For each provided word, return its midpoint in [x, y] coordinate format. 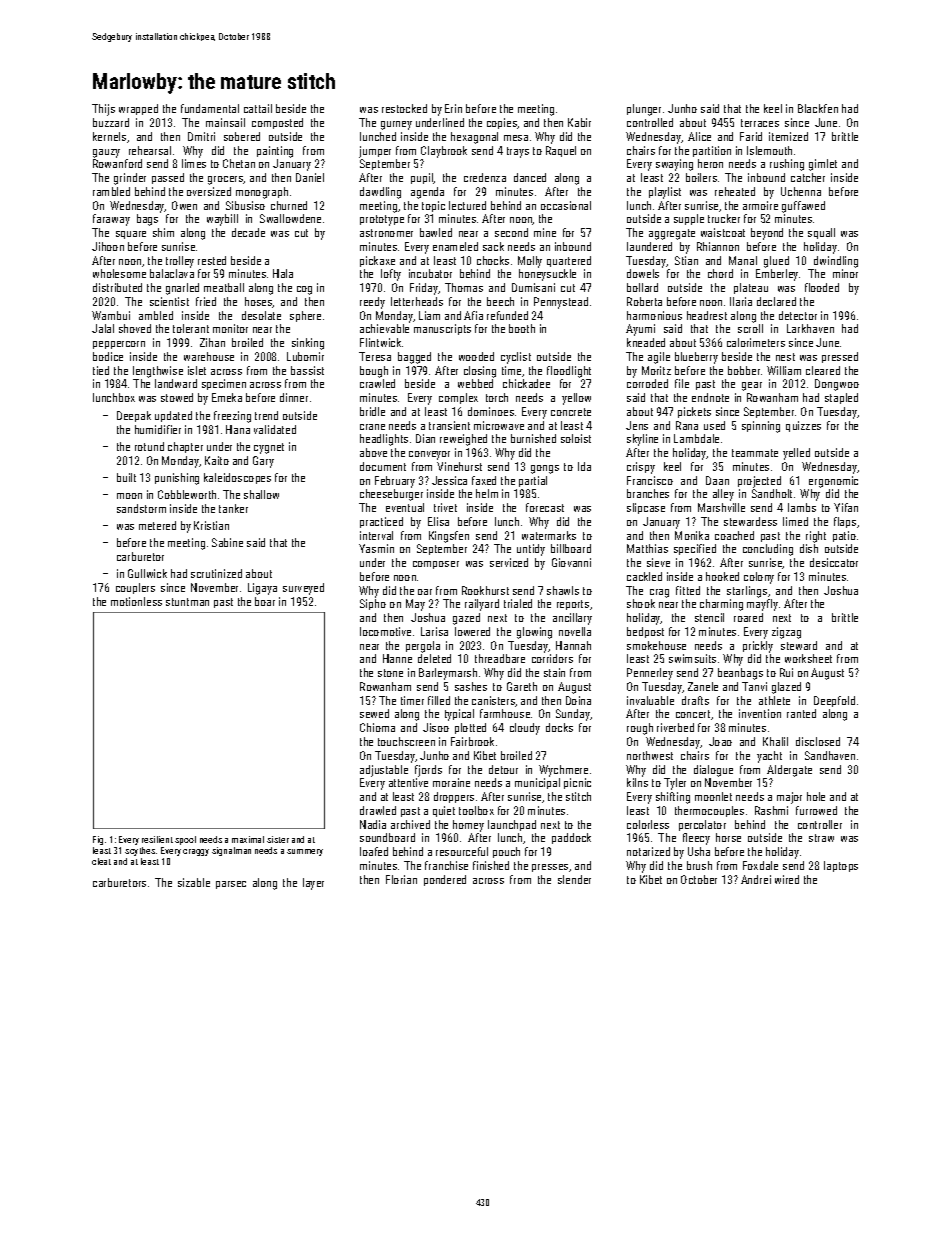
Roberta [644, 301]
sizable [194, 882]
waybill [222, 220]
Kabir [579, 122]
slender [574, 879]
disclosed [818, 741]
